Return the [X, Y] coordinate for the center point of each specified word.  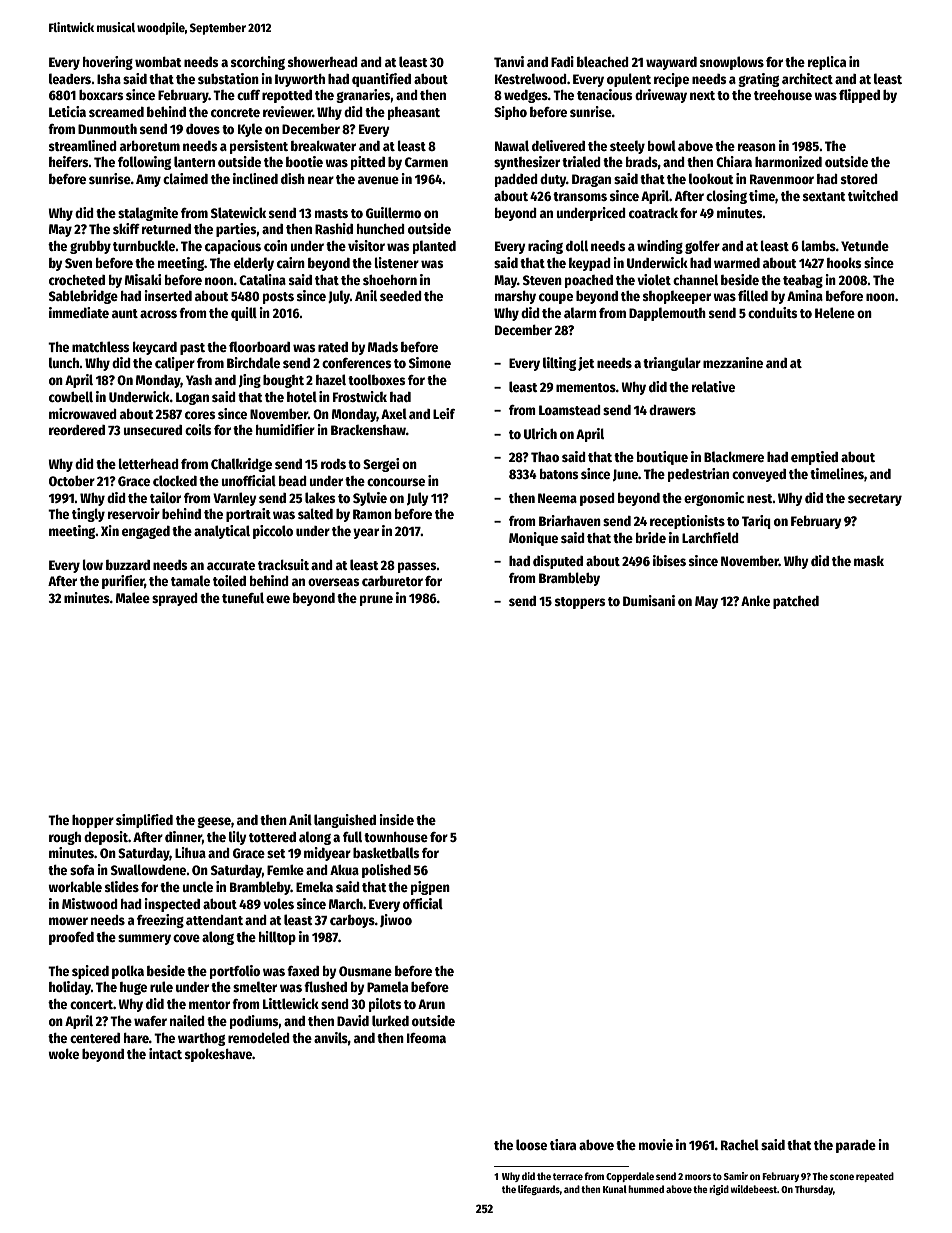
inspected [172, 905]
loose [531, 1144]
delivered [558, 145]
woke [63, 1053]
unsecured [153, 430]
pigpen [430, 888]
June [625, 475]
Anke [755, 600]
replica [827, 63]
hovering [108, 63]
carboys [352, 921]
